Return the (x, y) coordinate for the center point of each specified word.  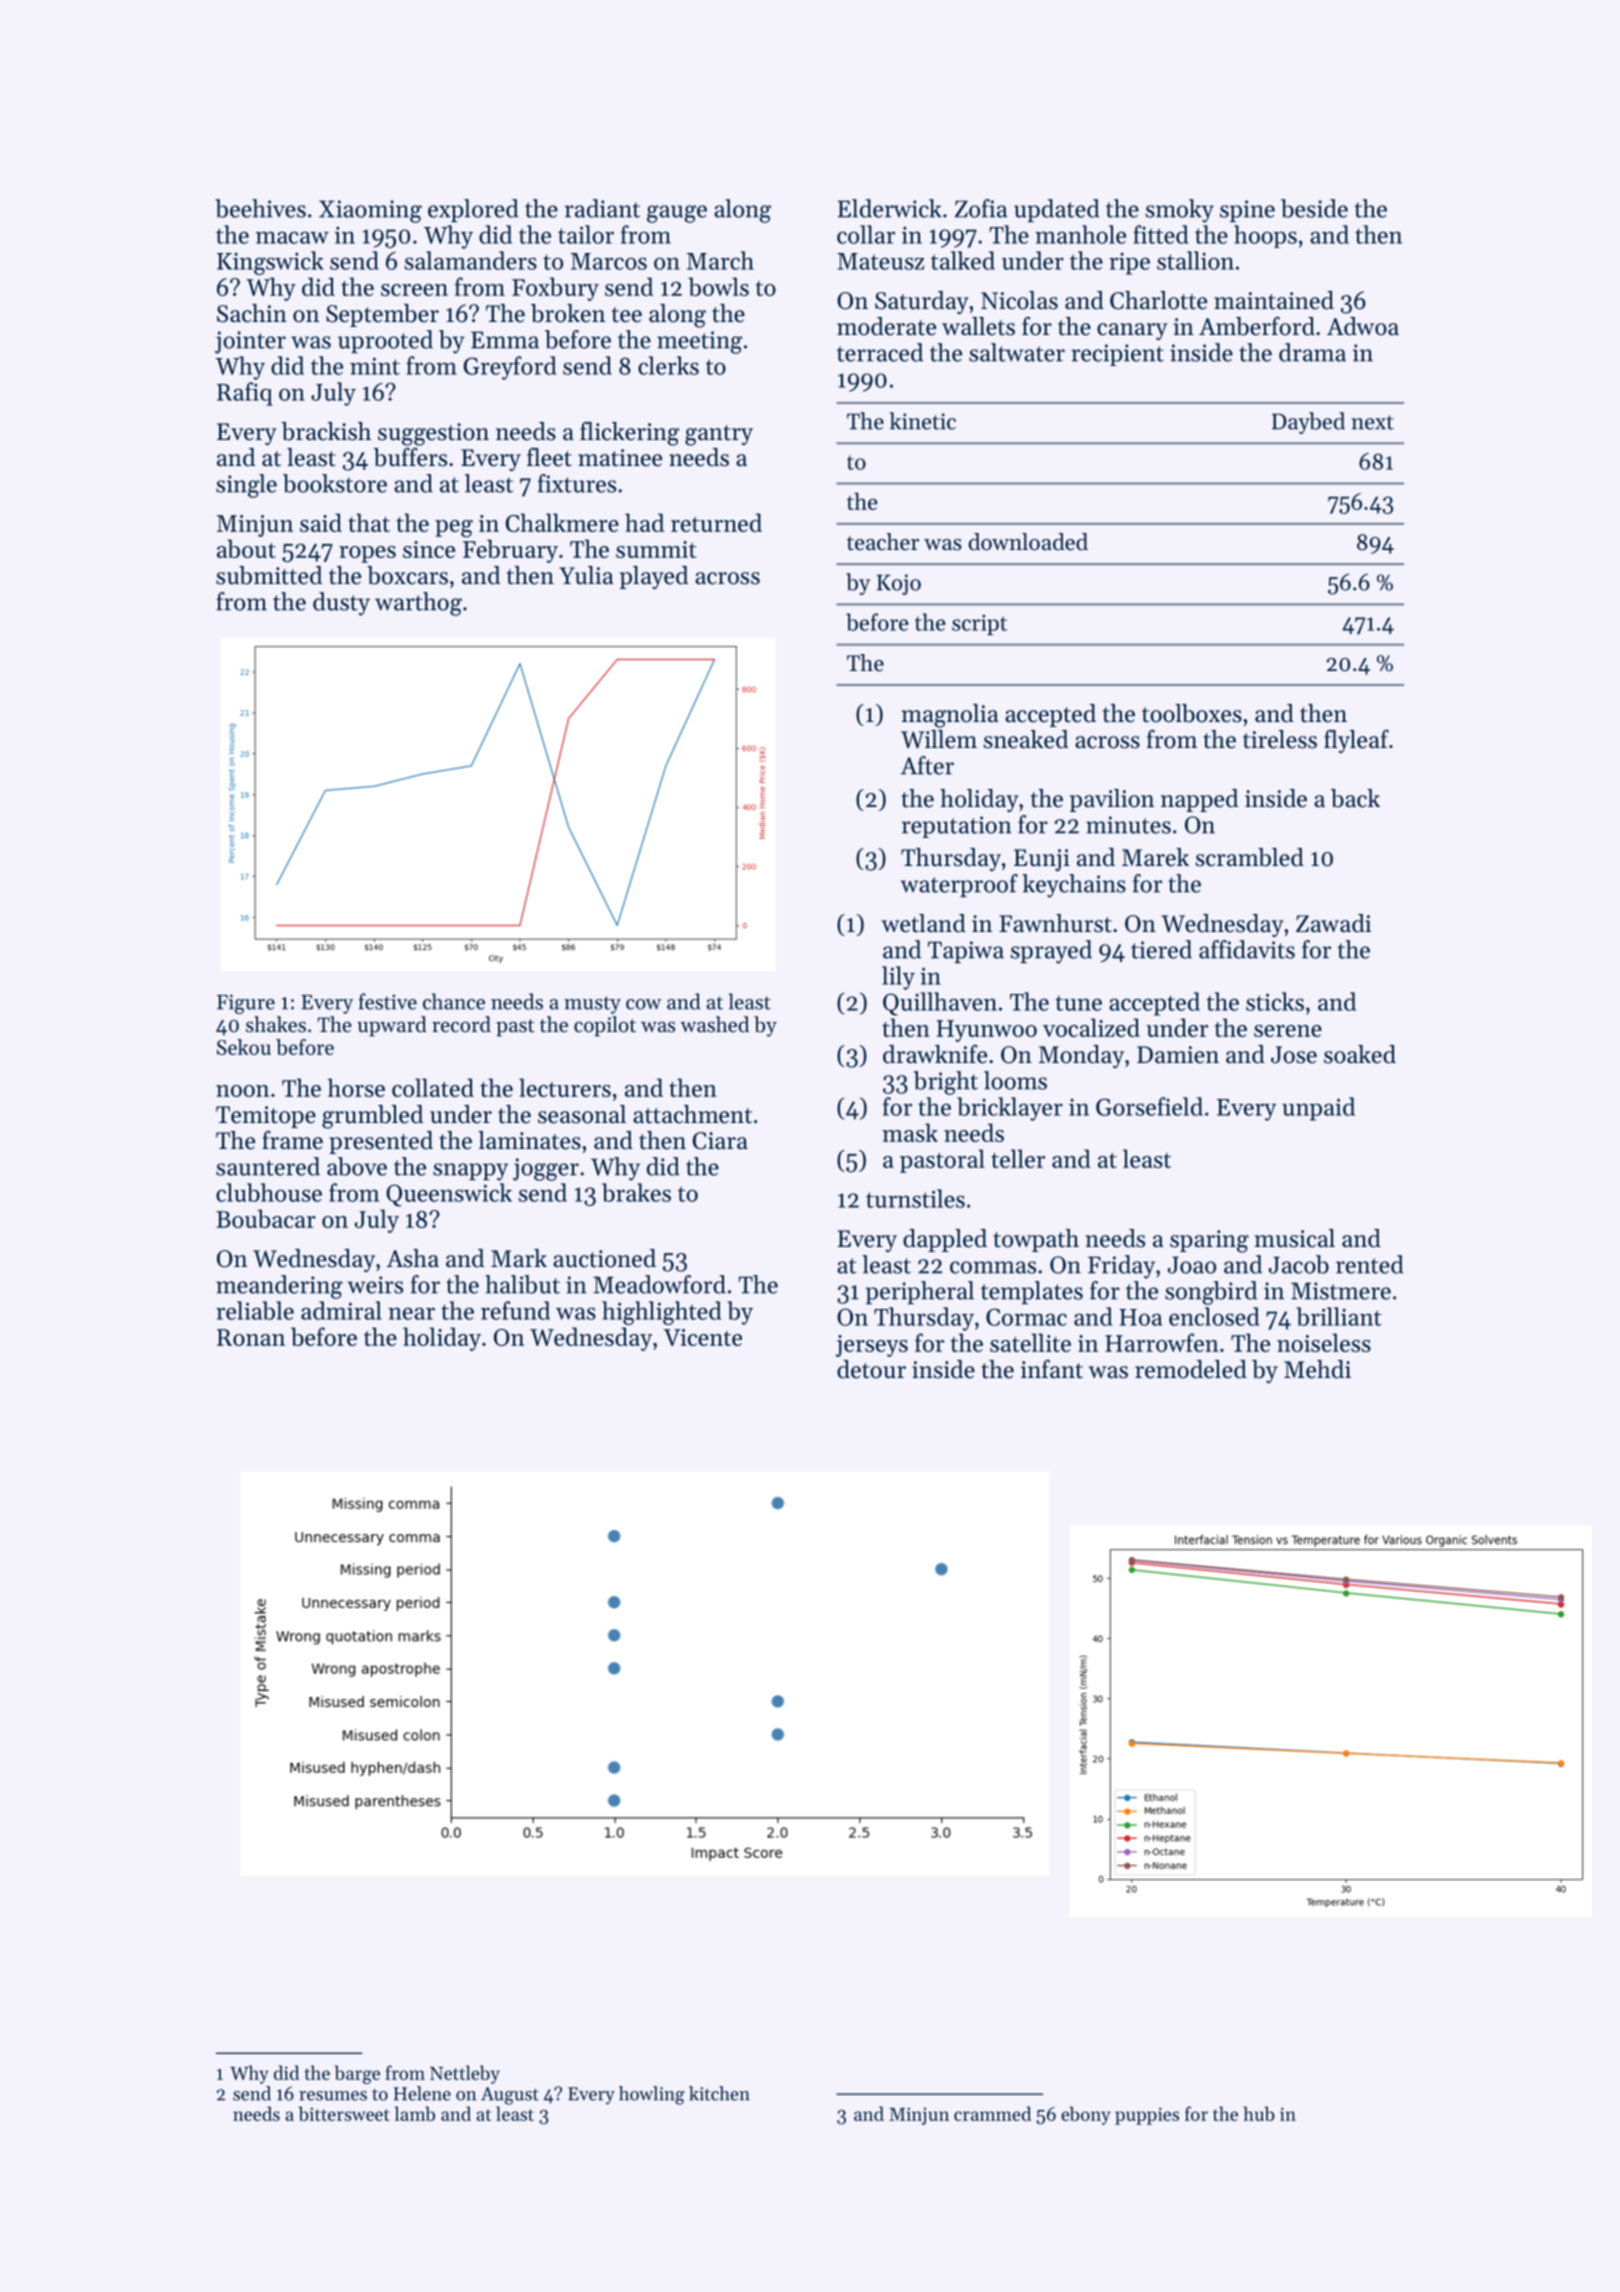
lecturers (565, 1087)
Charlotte (1158, 300)
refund (515, 1310)
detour (871, 1369)
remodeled (1191, 1369)
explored (473, 210)
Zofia (981, 208)
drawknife (935, 1054)
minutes (1128, 825)
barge (357, 2074)
